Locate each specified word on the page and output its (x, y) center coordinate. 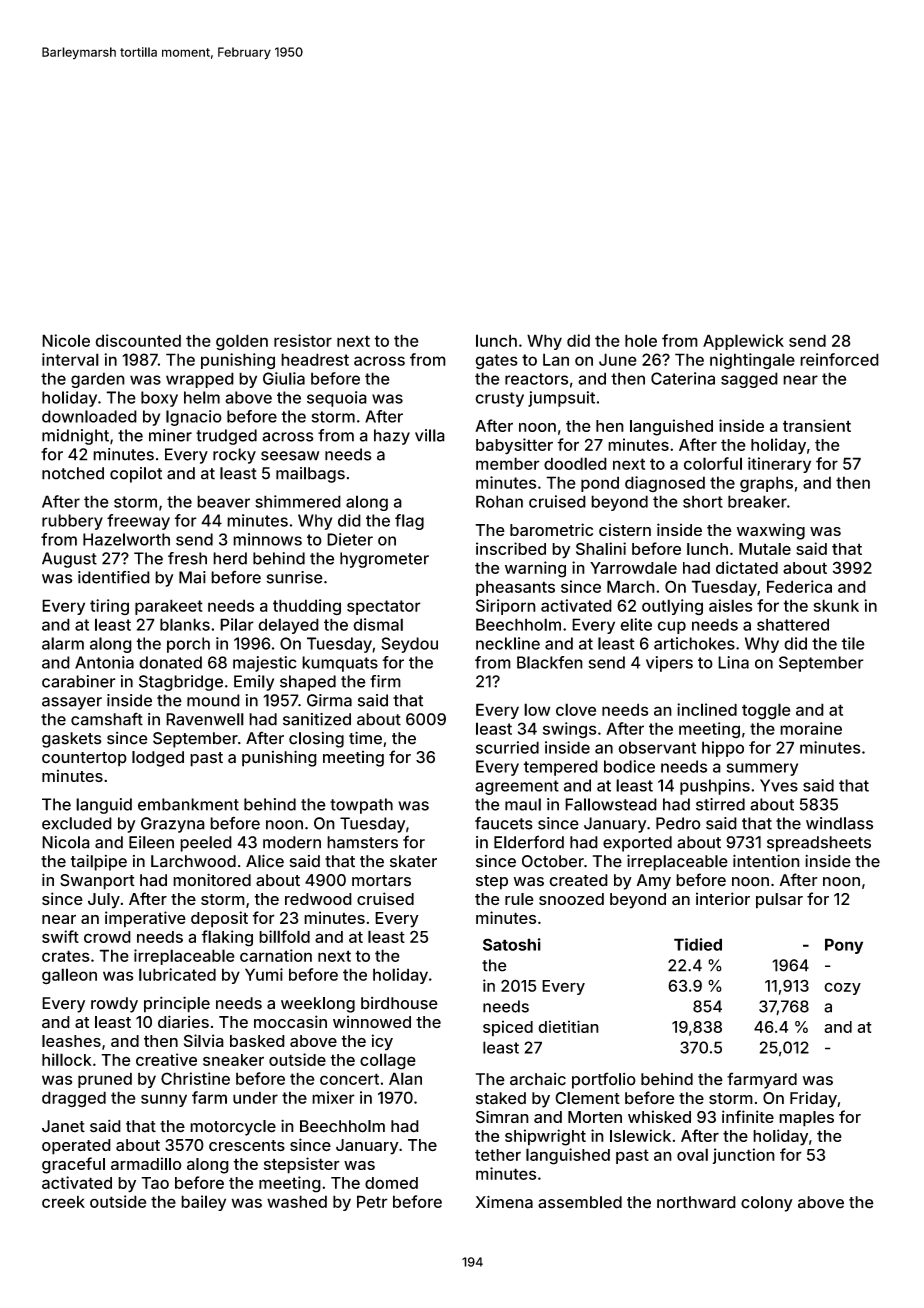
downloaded (89, 416)
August (69, 560)
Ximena (504, 1202)
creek (63, 1202)
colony (767, 1204)
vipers (669, 664)
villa (430, 435)
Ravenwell (205, 719)
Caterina (683, 378)
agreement (517, 787)
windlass (839, 823)
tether (498, 1155)
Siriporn (506, 607)
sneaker (233, 1060)
